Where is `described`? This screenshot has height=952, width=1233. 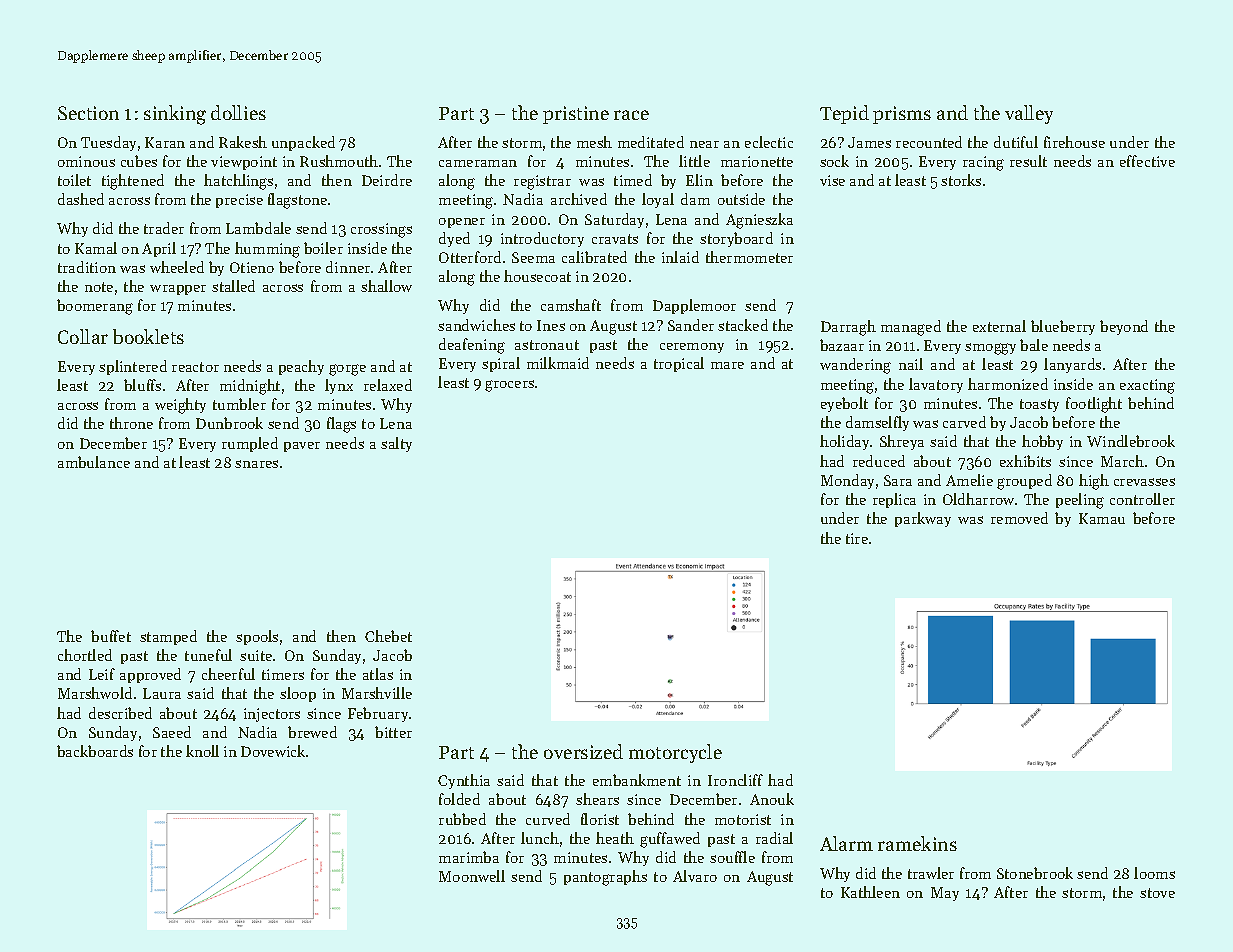
described is located at coordinates (120, 713).
